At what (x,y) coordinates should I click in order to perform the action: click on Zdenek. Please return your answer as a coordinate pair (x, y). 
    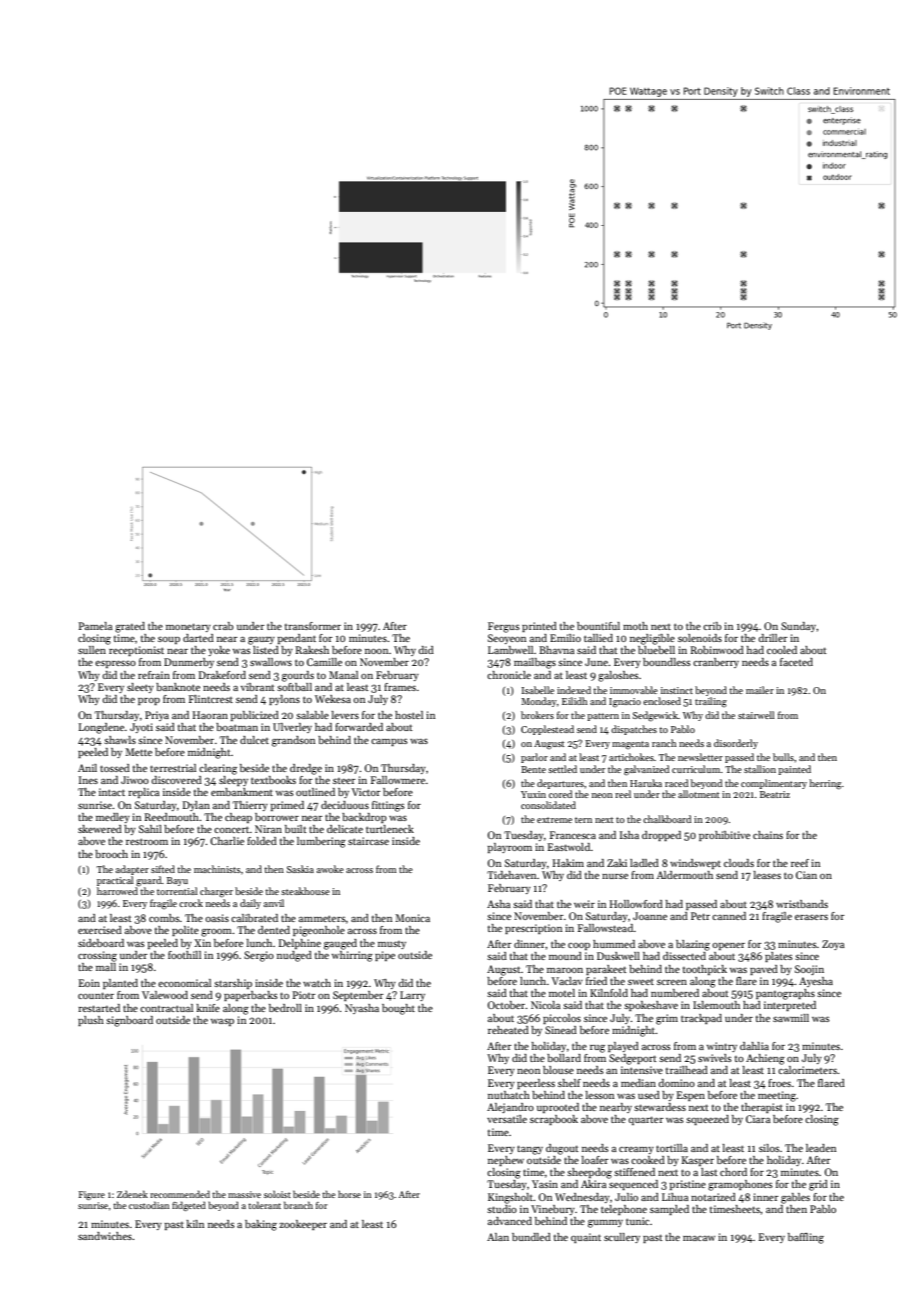
    Looking at the image, I should click on (132, 1194).
